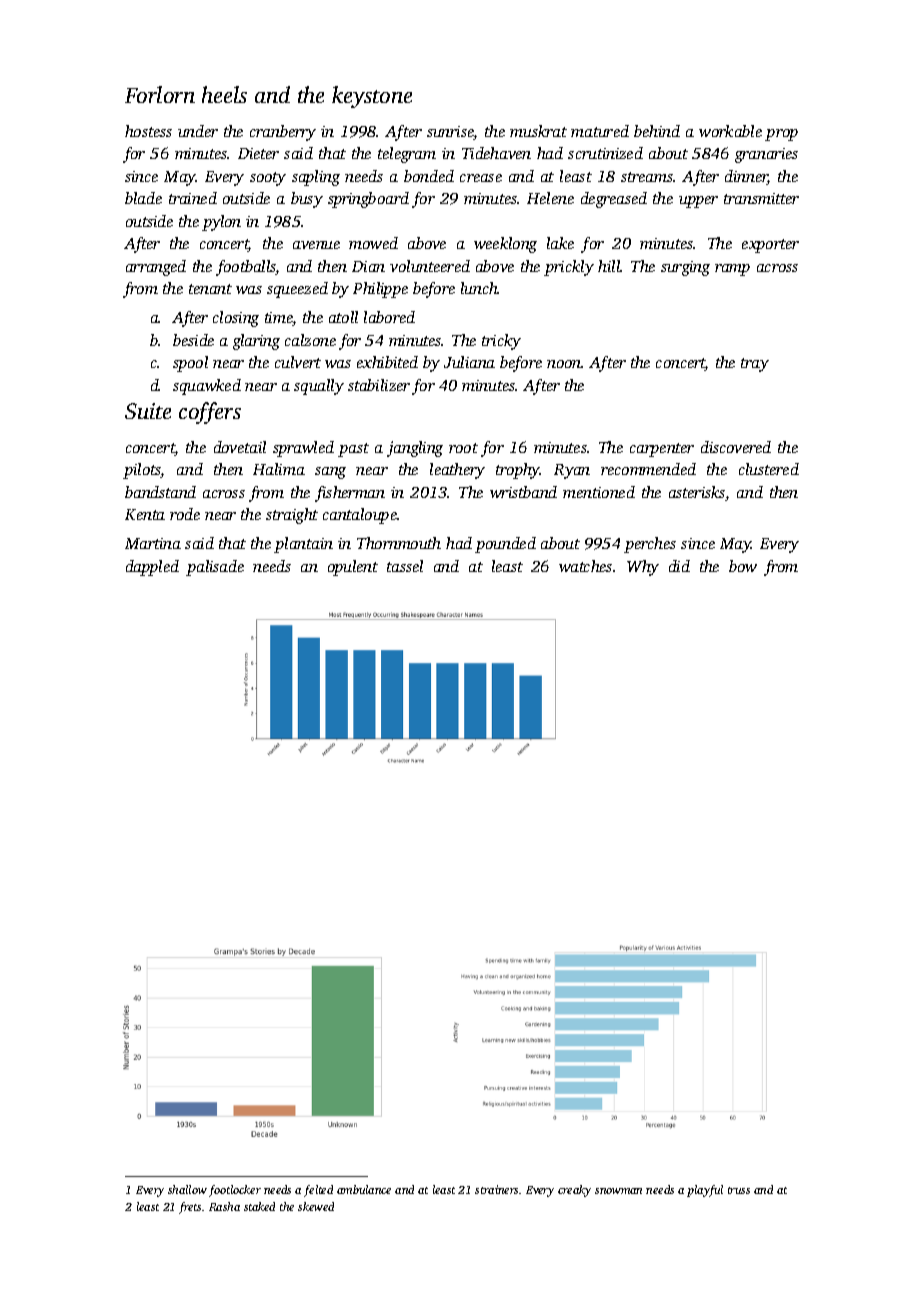 The image size is (924, 1311). Describe the element at coordinates (679, 566) in the screenshot. I see `did` at that location.
